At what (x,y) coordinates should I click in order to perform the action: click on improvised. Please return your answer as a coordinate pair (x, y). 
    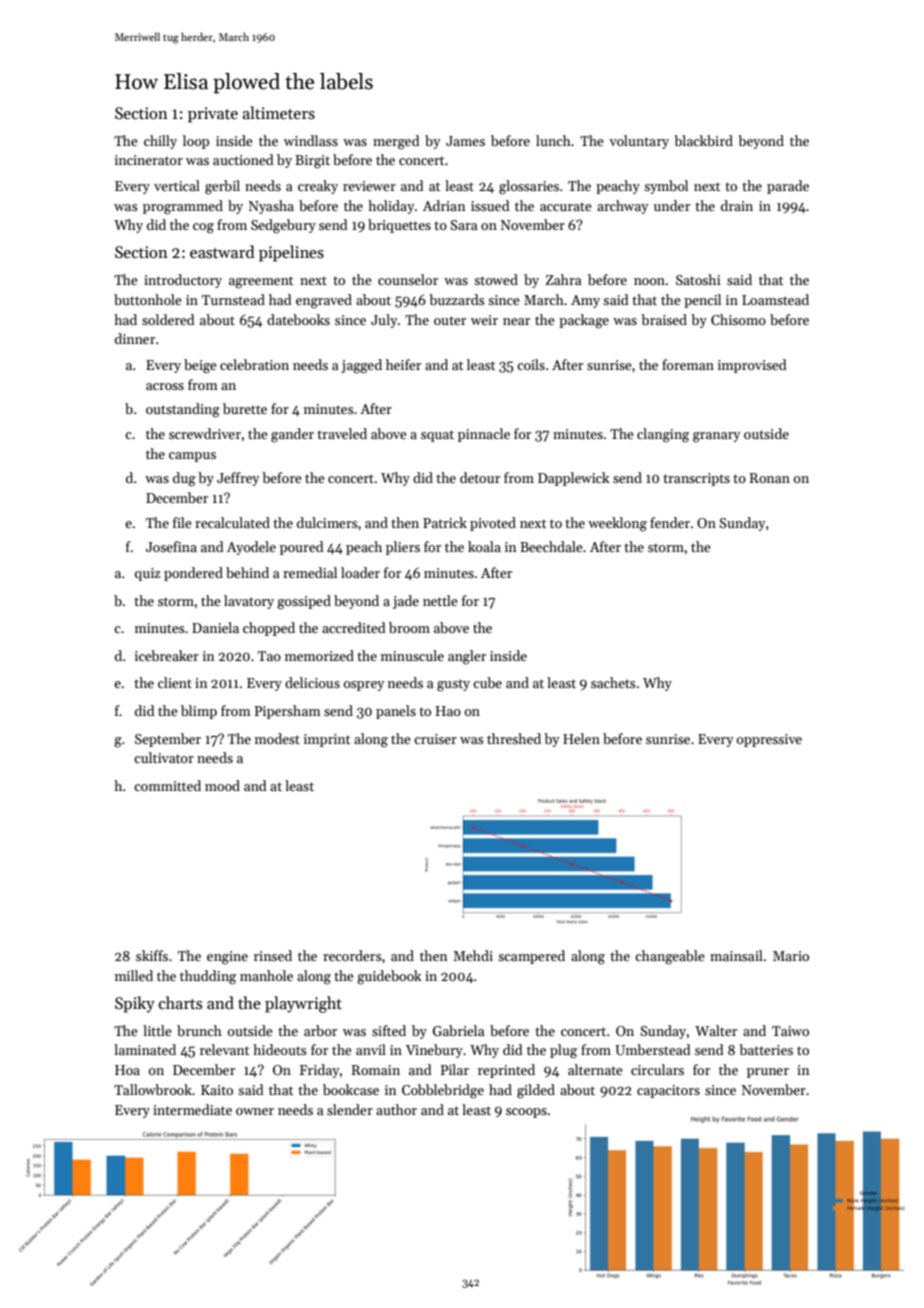
    Looking at the image, I should click on (752, 366).
